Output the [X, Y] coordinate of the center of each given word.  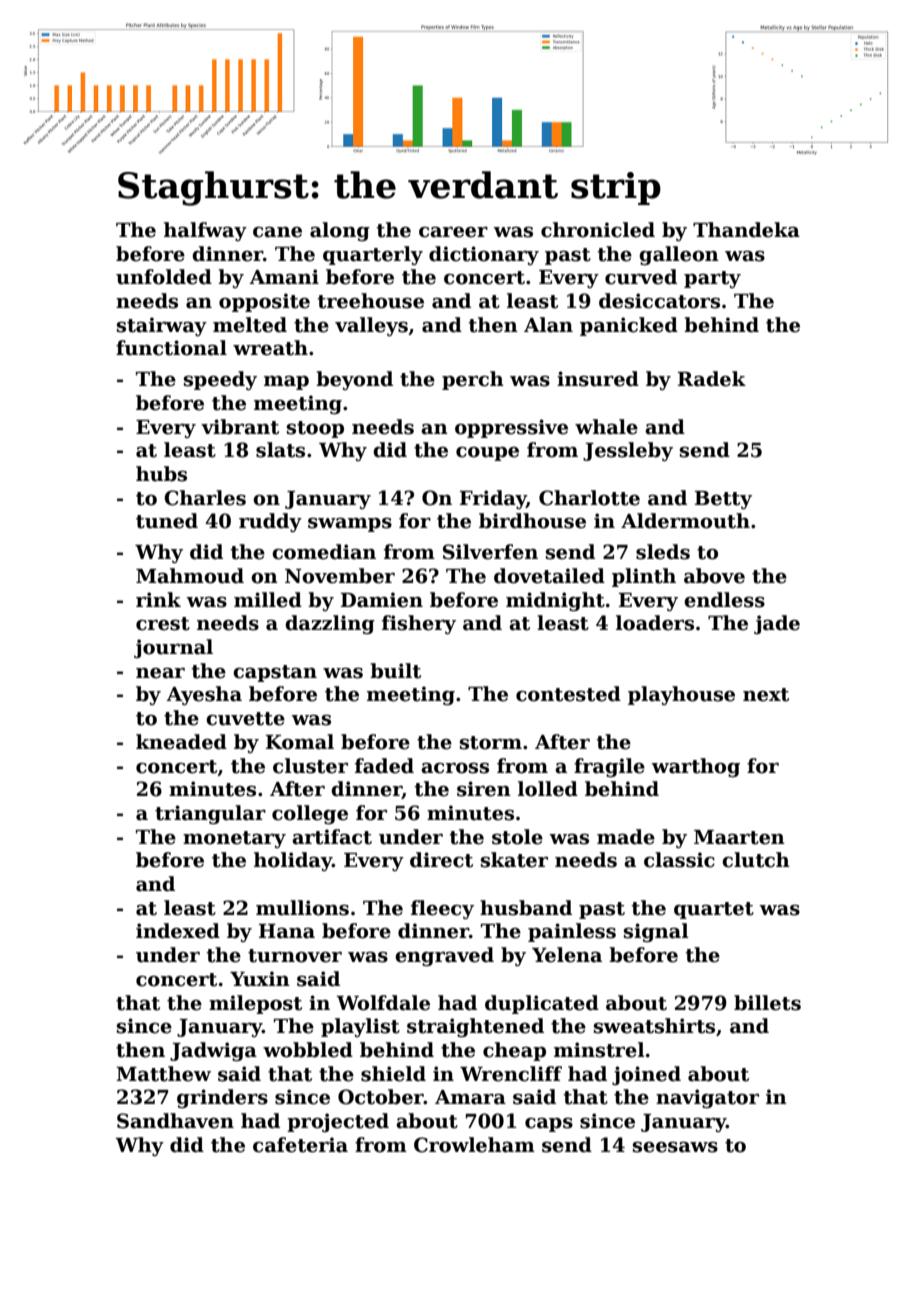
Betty [723, 500]
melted [250, 325]
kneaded [181, 742]
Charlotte [589, 498]
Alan [548, 325]
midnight [555, 601]
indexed [178, 931]
